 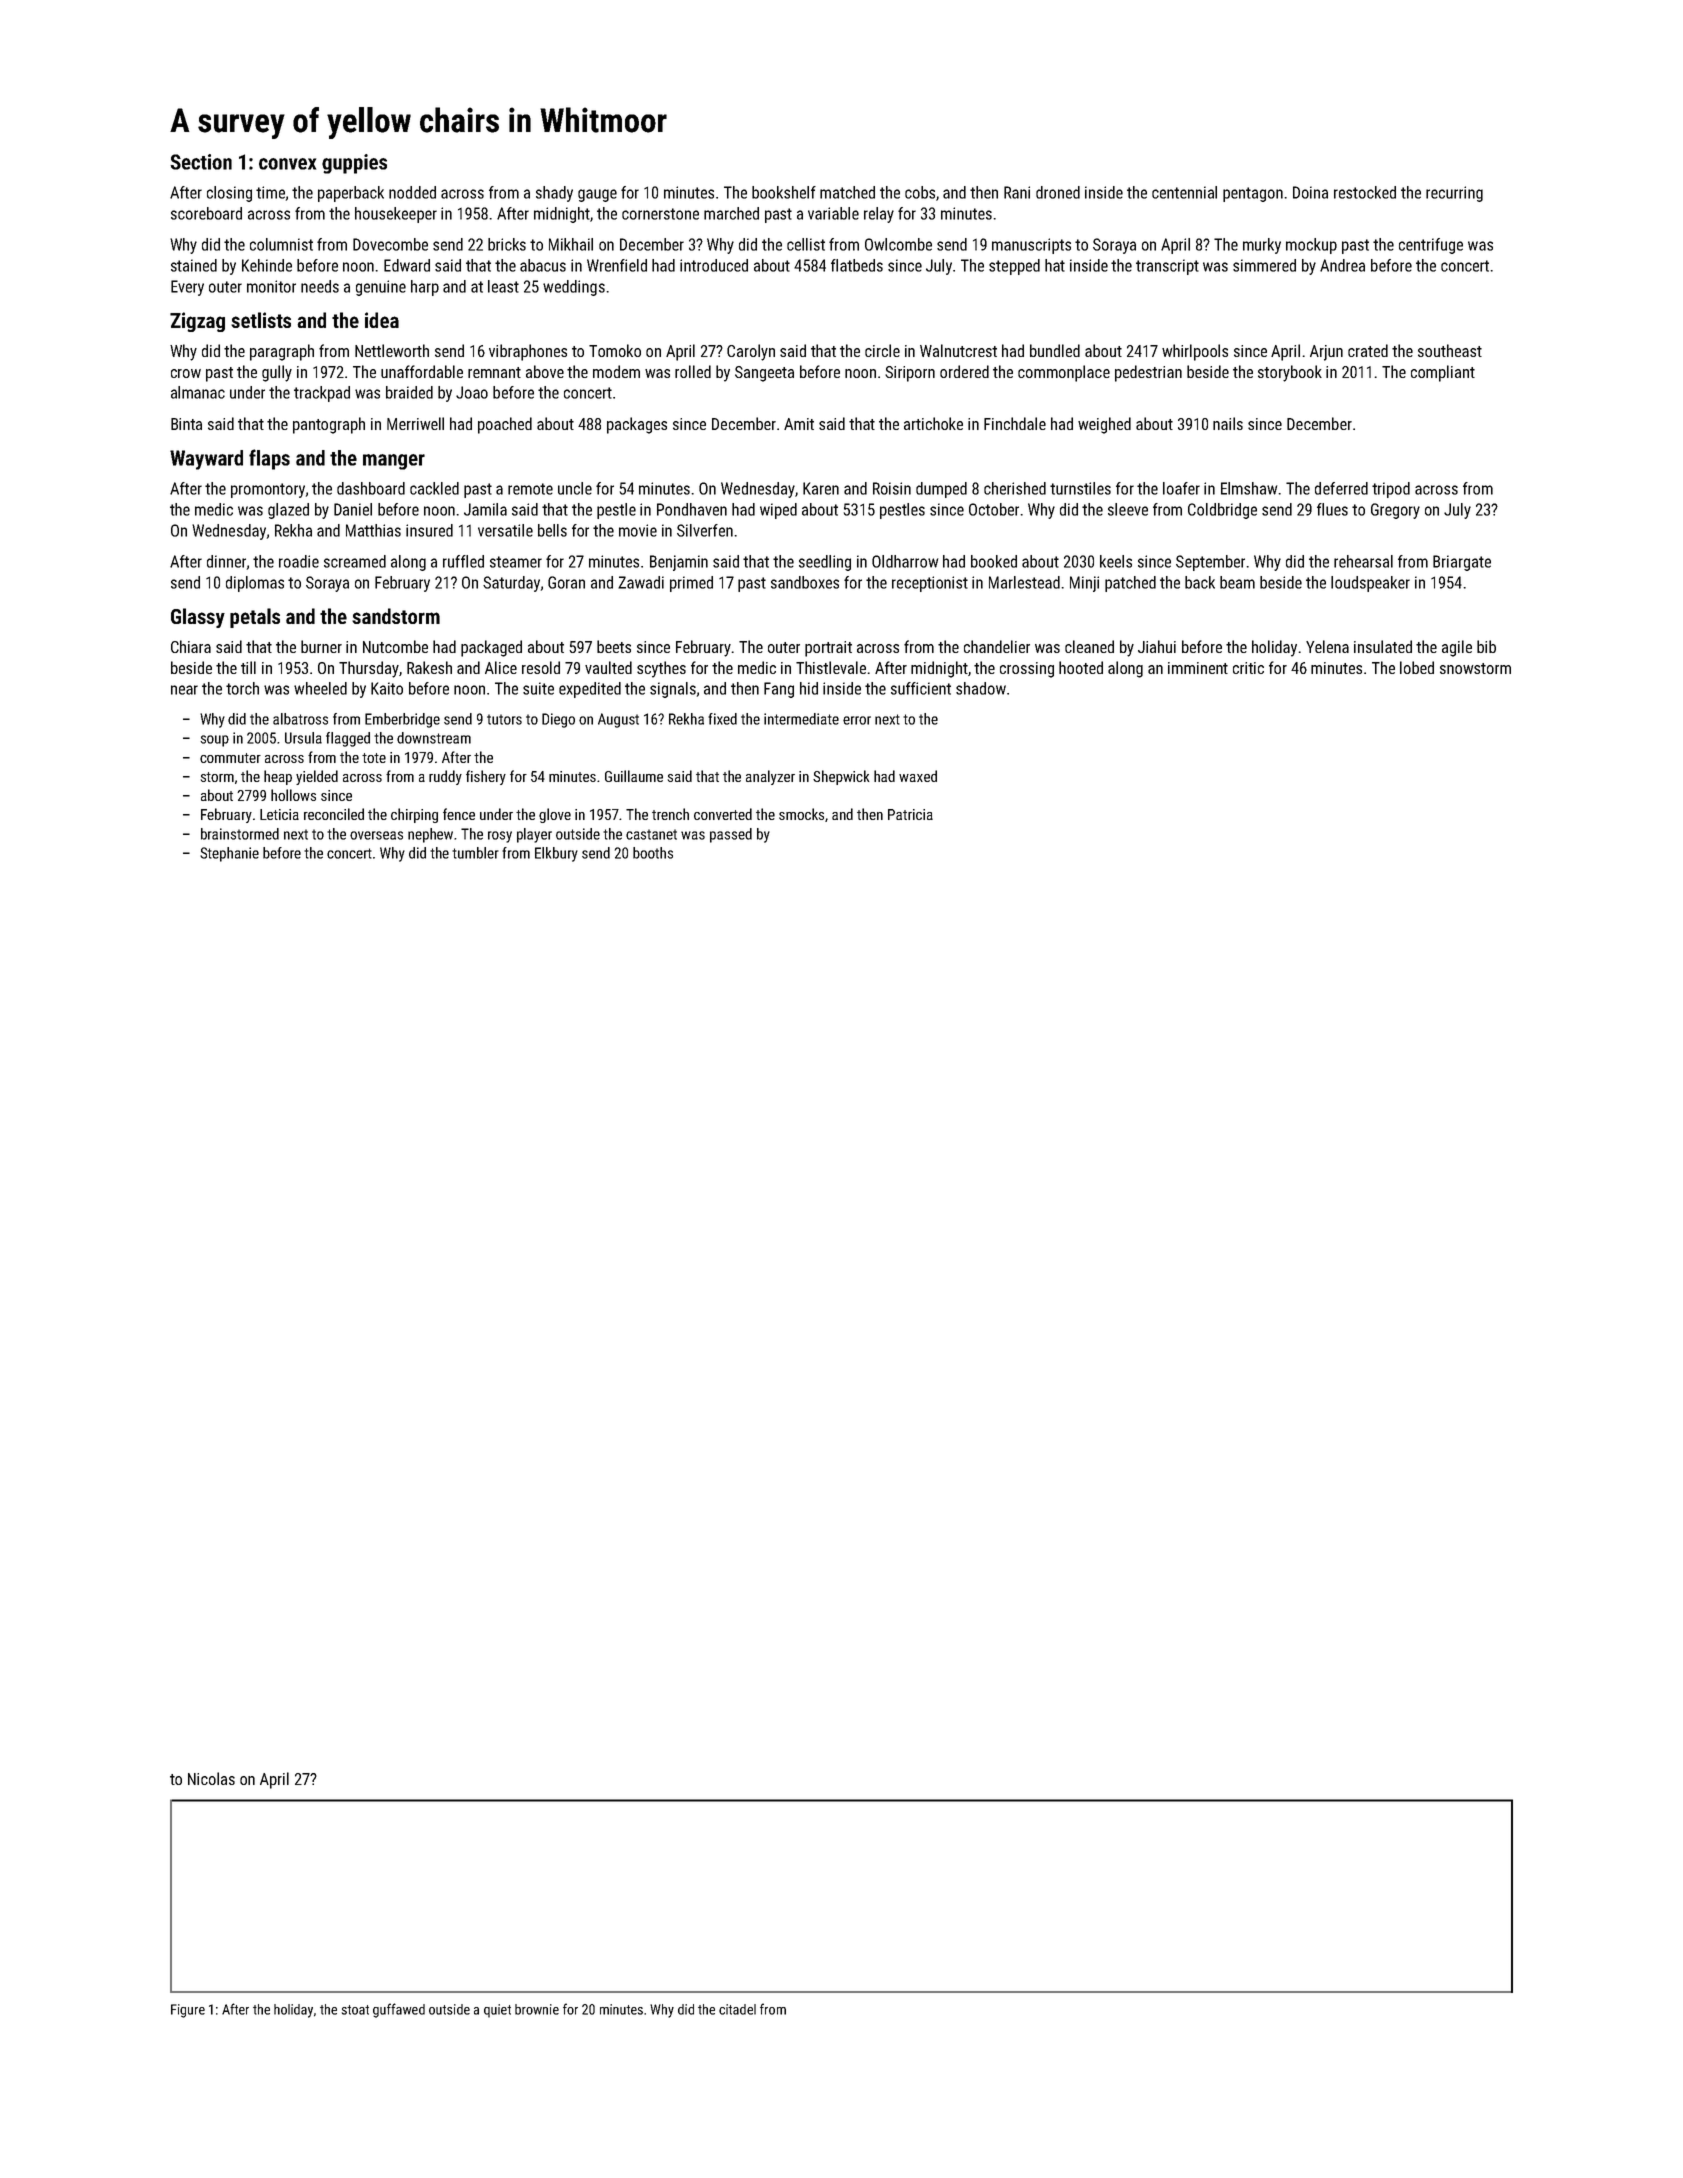 What do you see at coordinates (1454, 194) in the page?
I see `recurring` at bounding box center [1454, 194].
